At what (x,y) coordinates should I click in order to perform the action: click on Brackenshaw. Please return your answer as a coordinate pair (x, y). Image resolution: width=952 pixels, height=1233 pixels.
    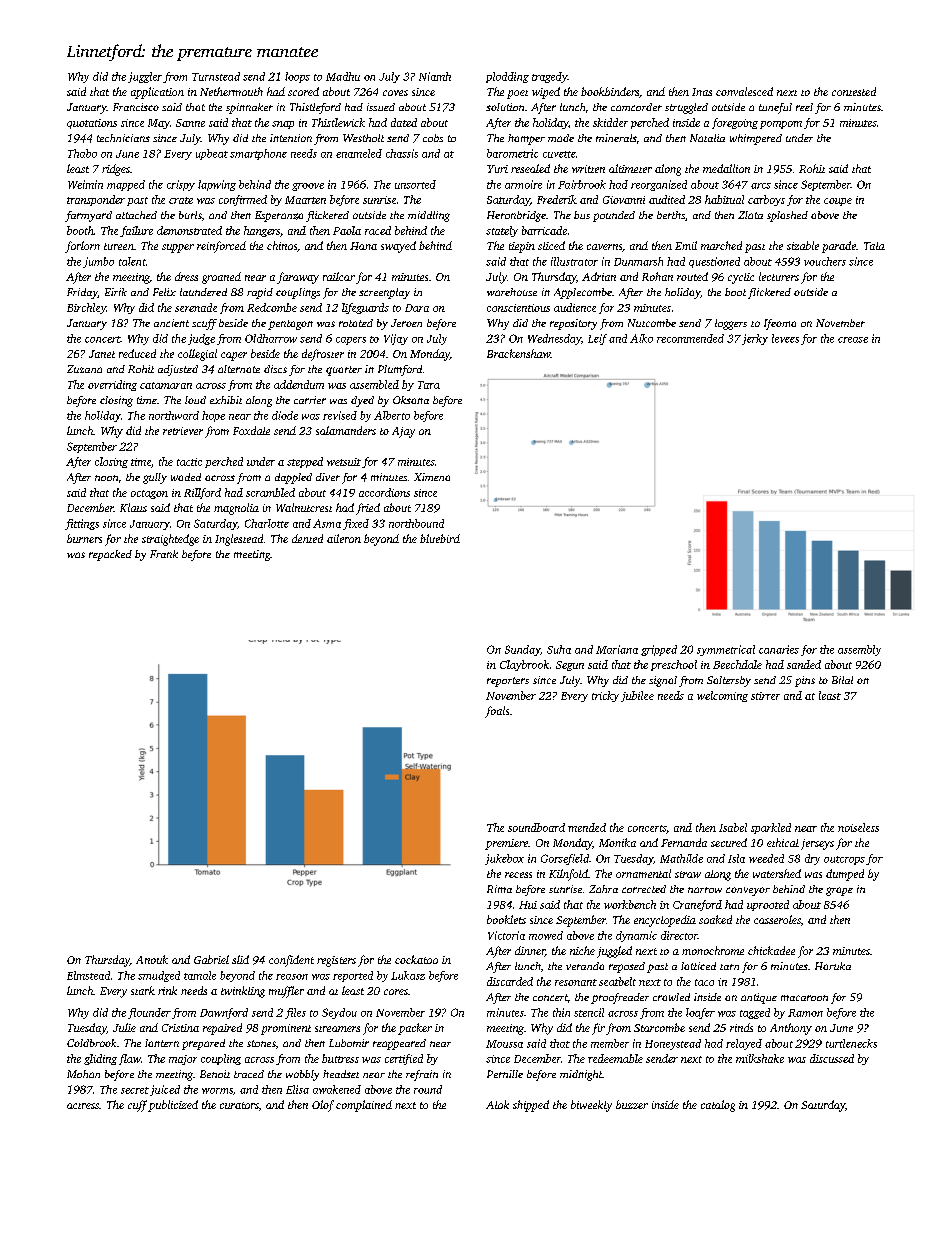
    Looking at the image, I should click on (519, 353).
